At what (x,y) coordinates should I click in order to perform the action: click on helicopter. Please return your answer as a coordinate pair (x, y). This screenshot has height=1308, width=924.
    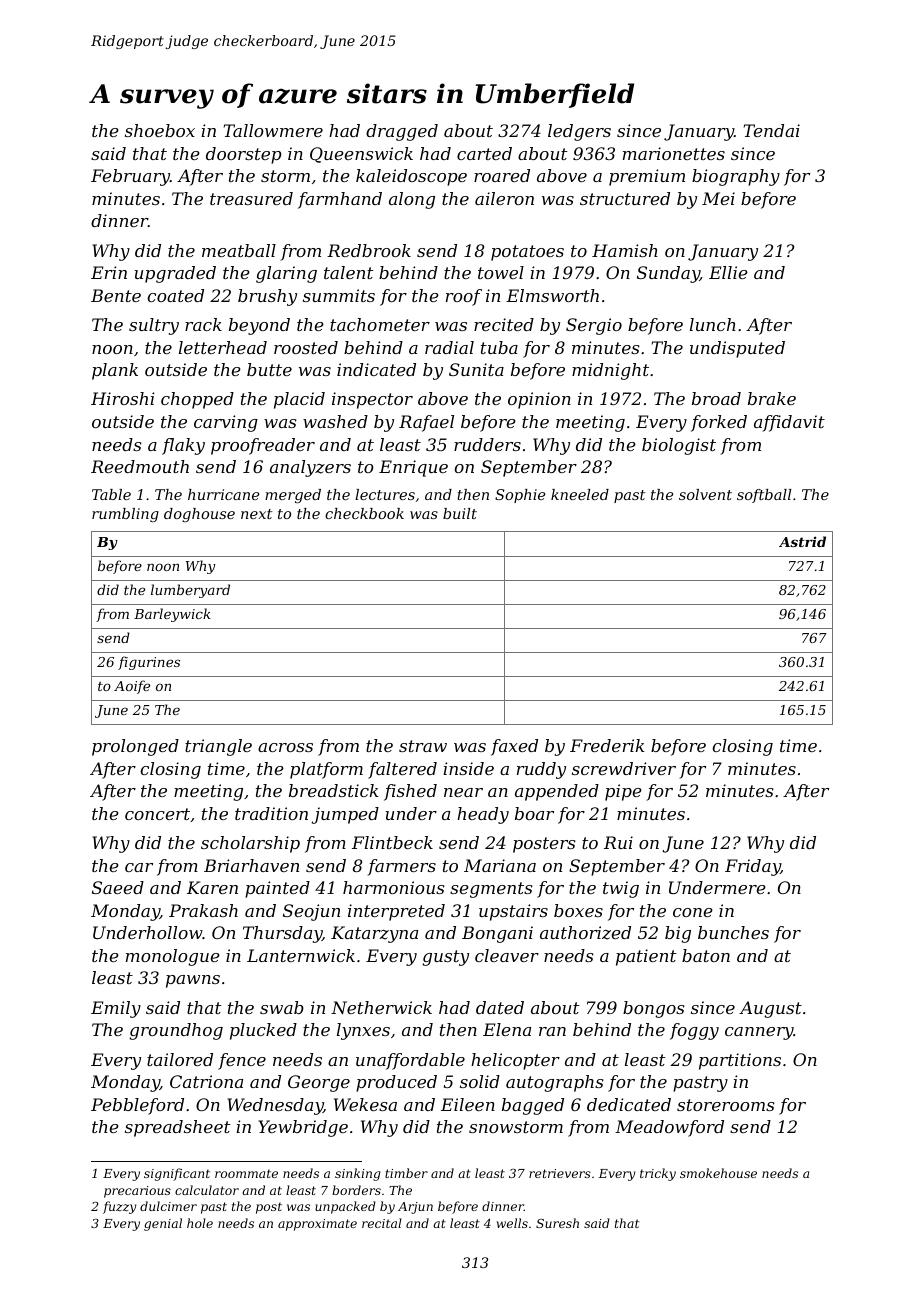
    Looking at the image, I should click on (515, 1061).
